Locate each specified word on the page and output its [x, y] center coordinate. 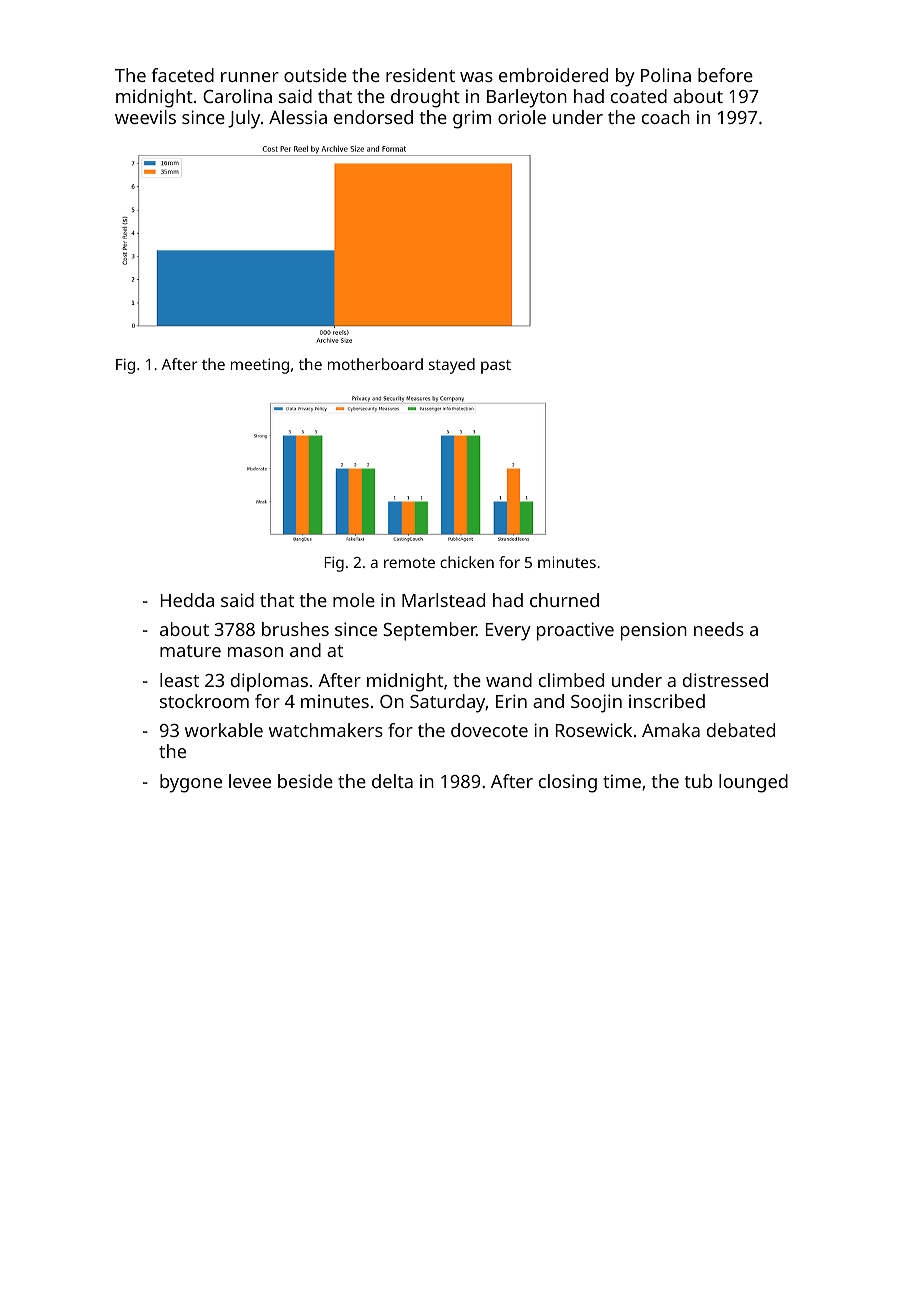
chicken [467, 562]
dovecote [489, 730]
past [496, 367]
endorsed [373, 117]
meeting [260, 366]
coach [666, 117]
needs [719, 629]
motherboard [375, 364]
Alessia [298, 117]
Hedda [187, 600]
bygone [191, 783]
